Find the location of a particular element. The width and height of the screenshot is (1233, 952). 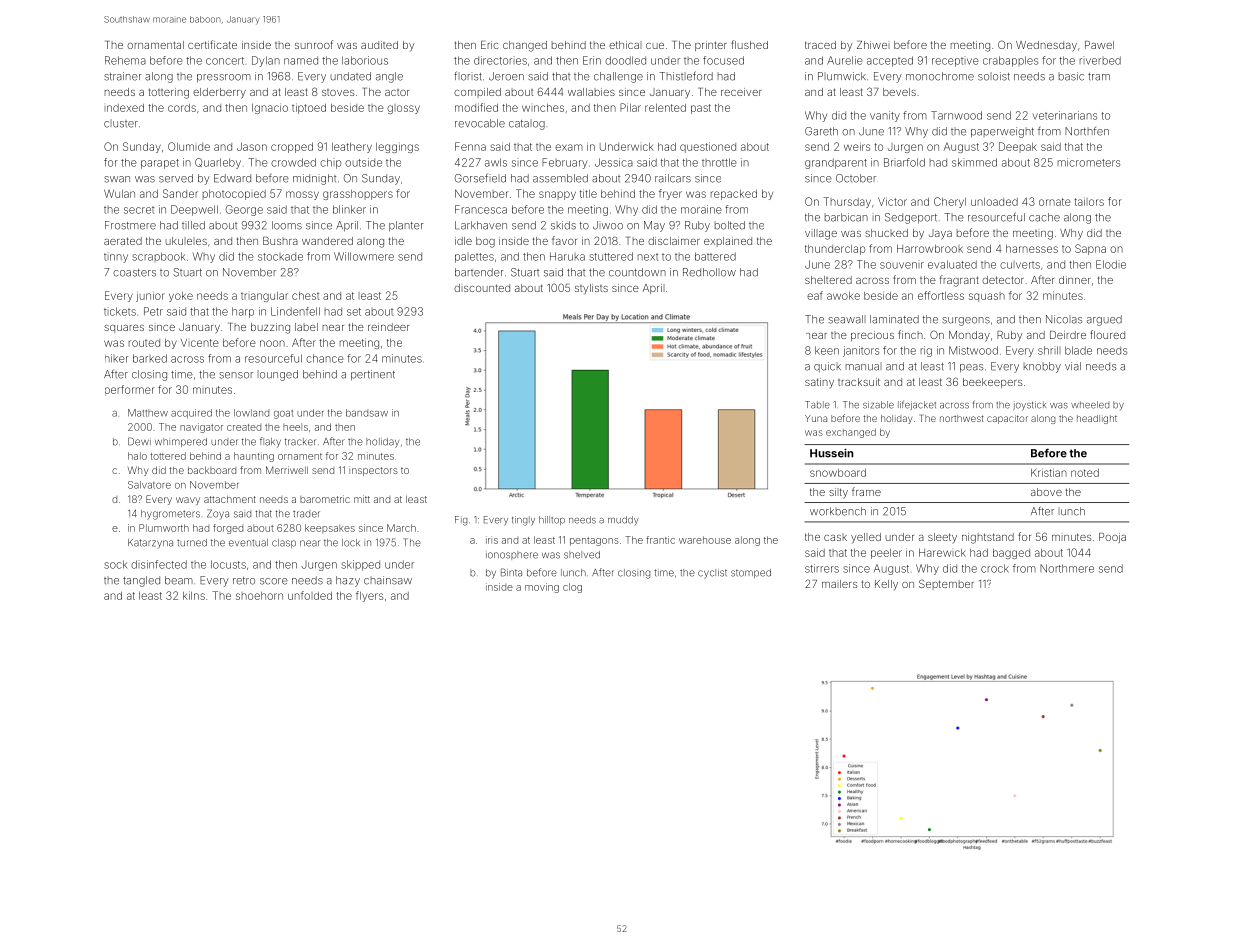

satiny is located at coordinates (819, 383).
